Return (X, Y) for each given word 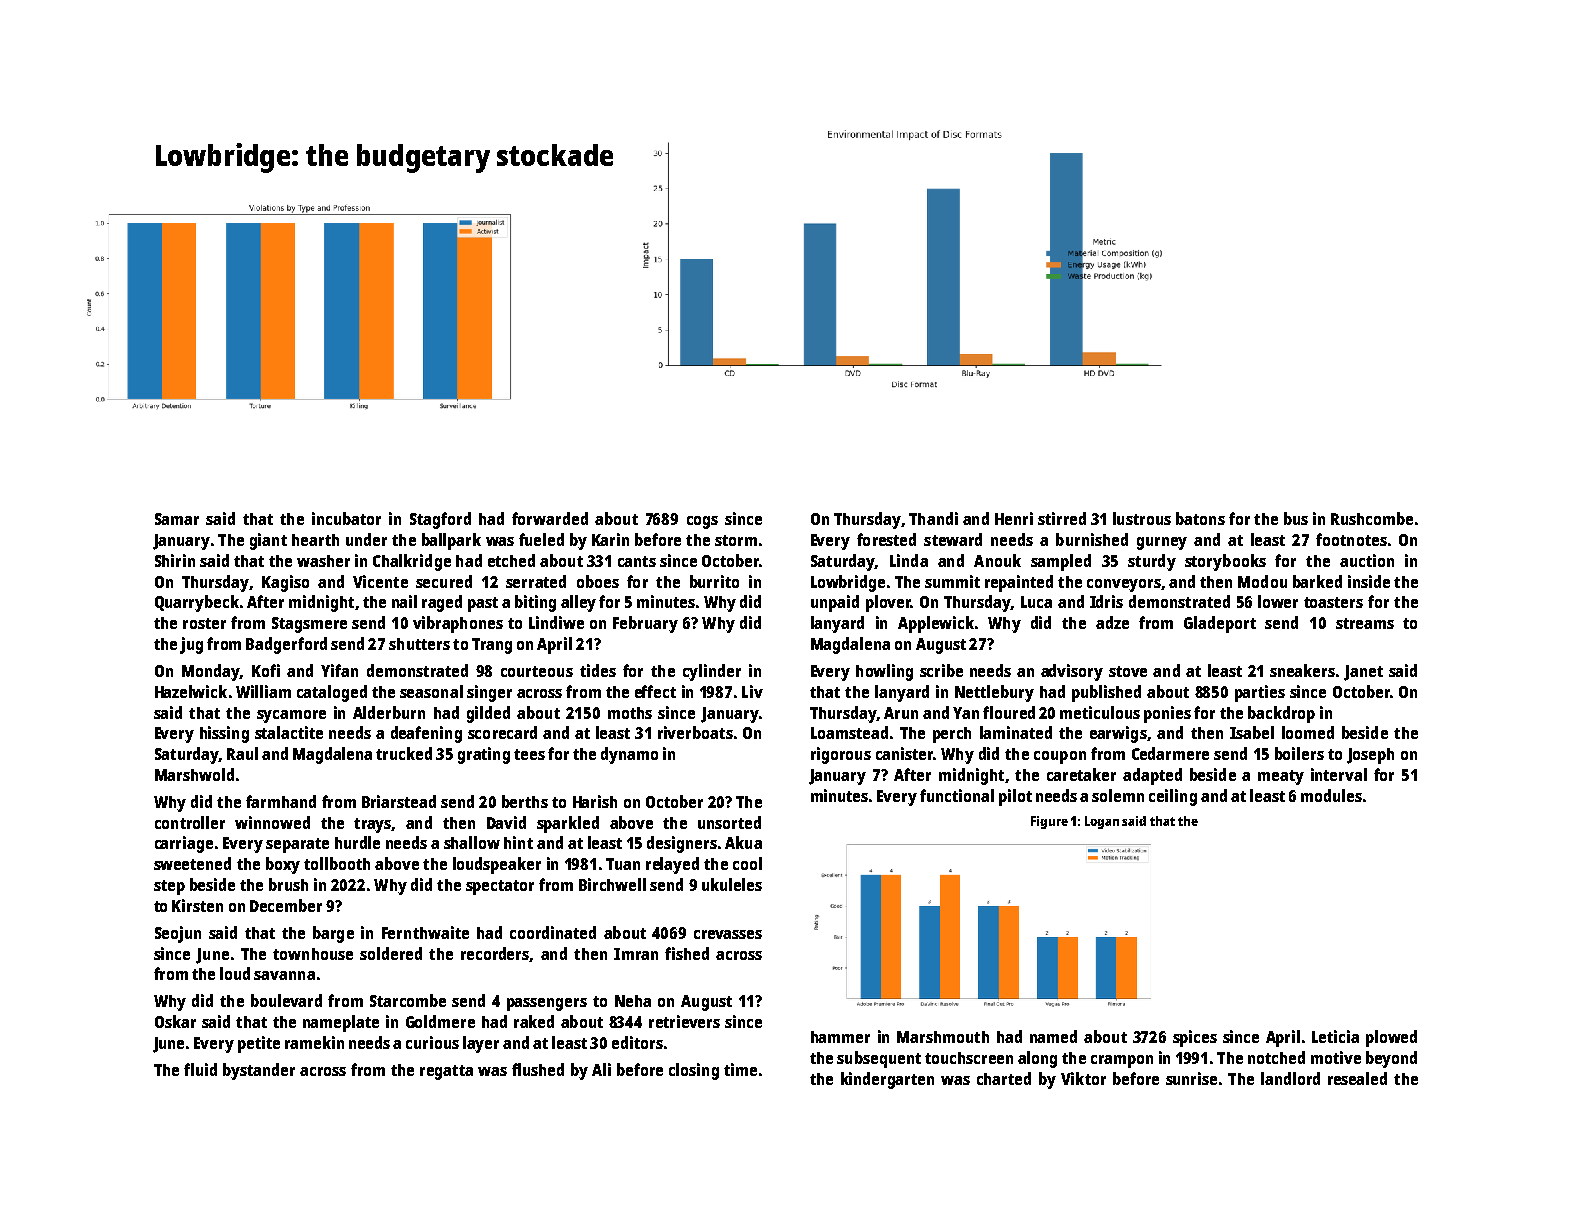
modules (1331, 795)
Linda (909, 560)
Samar (177, 519)
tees (529, 754)
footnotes (1351, 539)
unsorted (729, 822)
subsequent (879, 1059)
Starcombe (408, 1000)
